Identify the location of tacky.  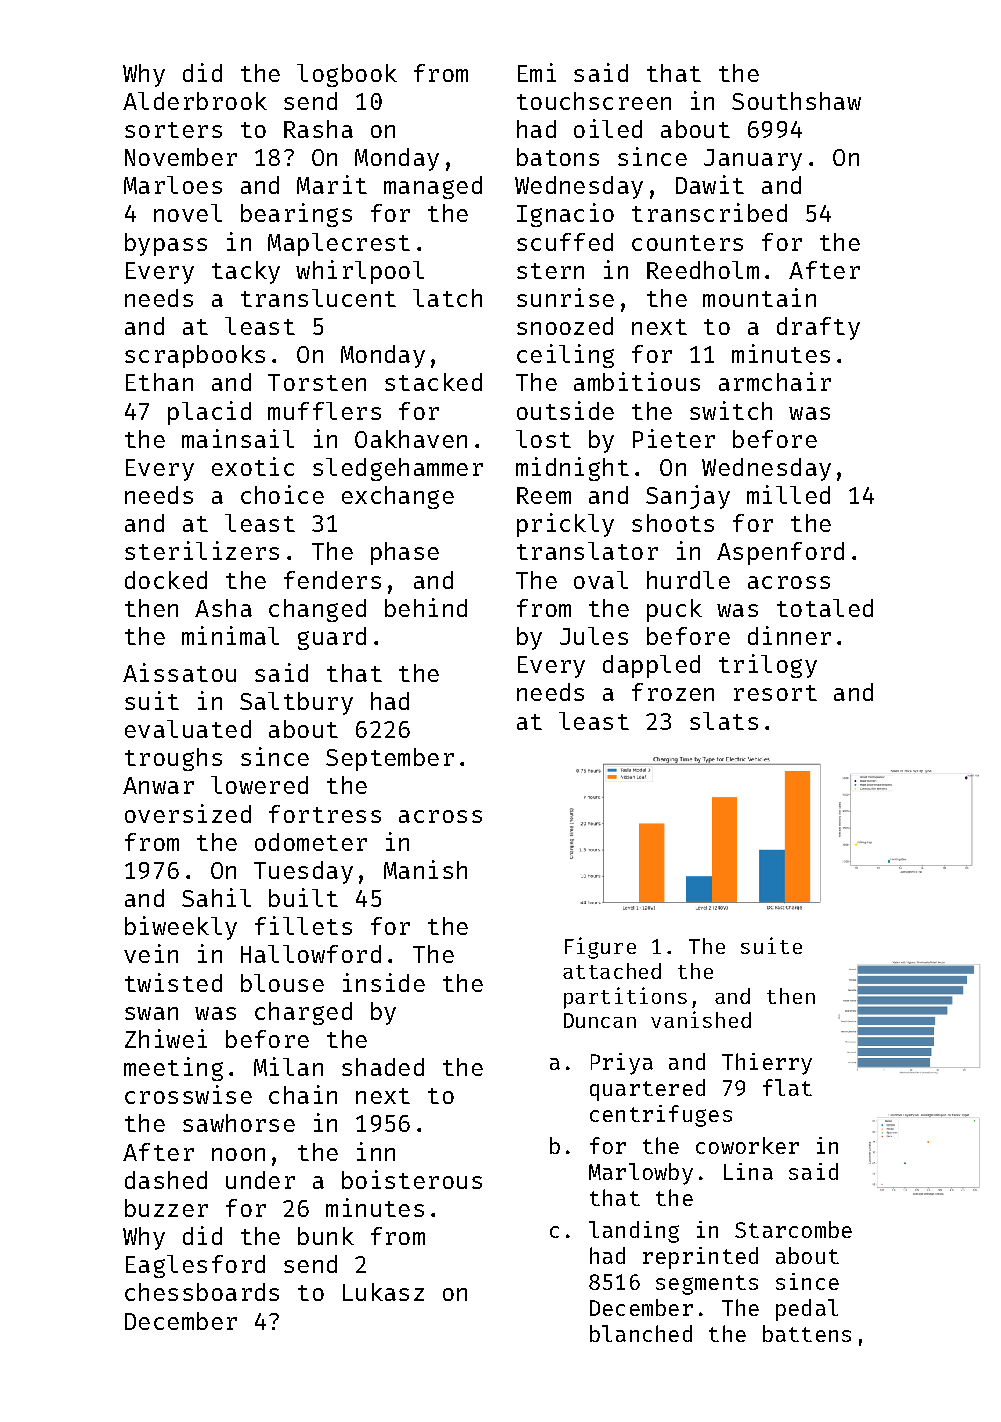
(246, 272).
